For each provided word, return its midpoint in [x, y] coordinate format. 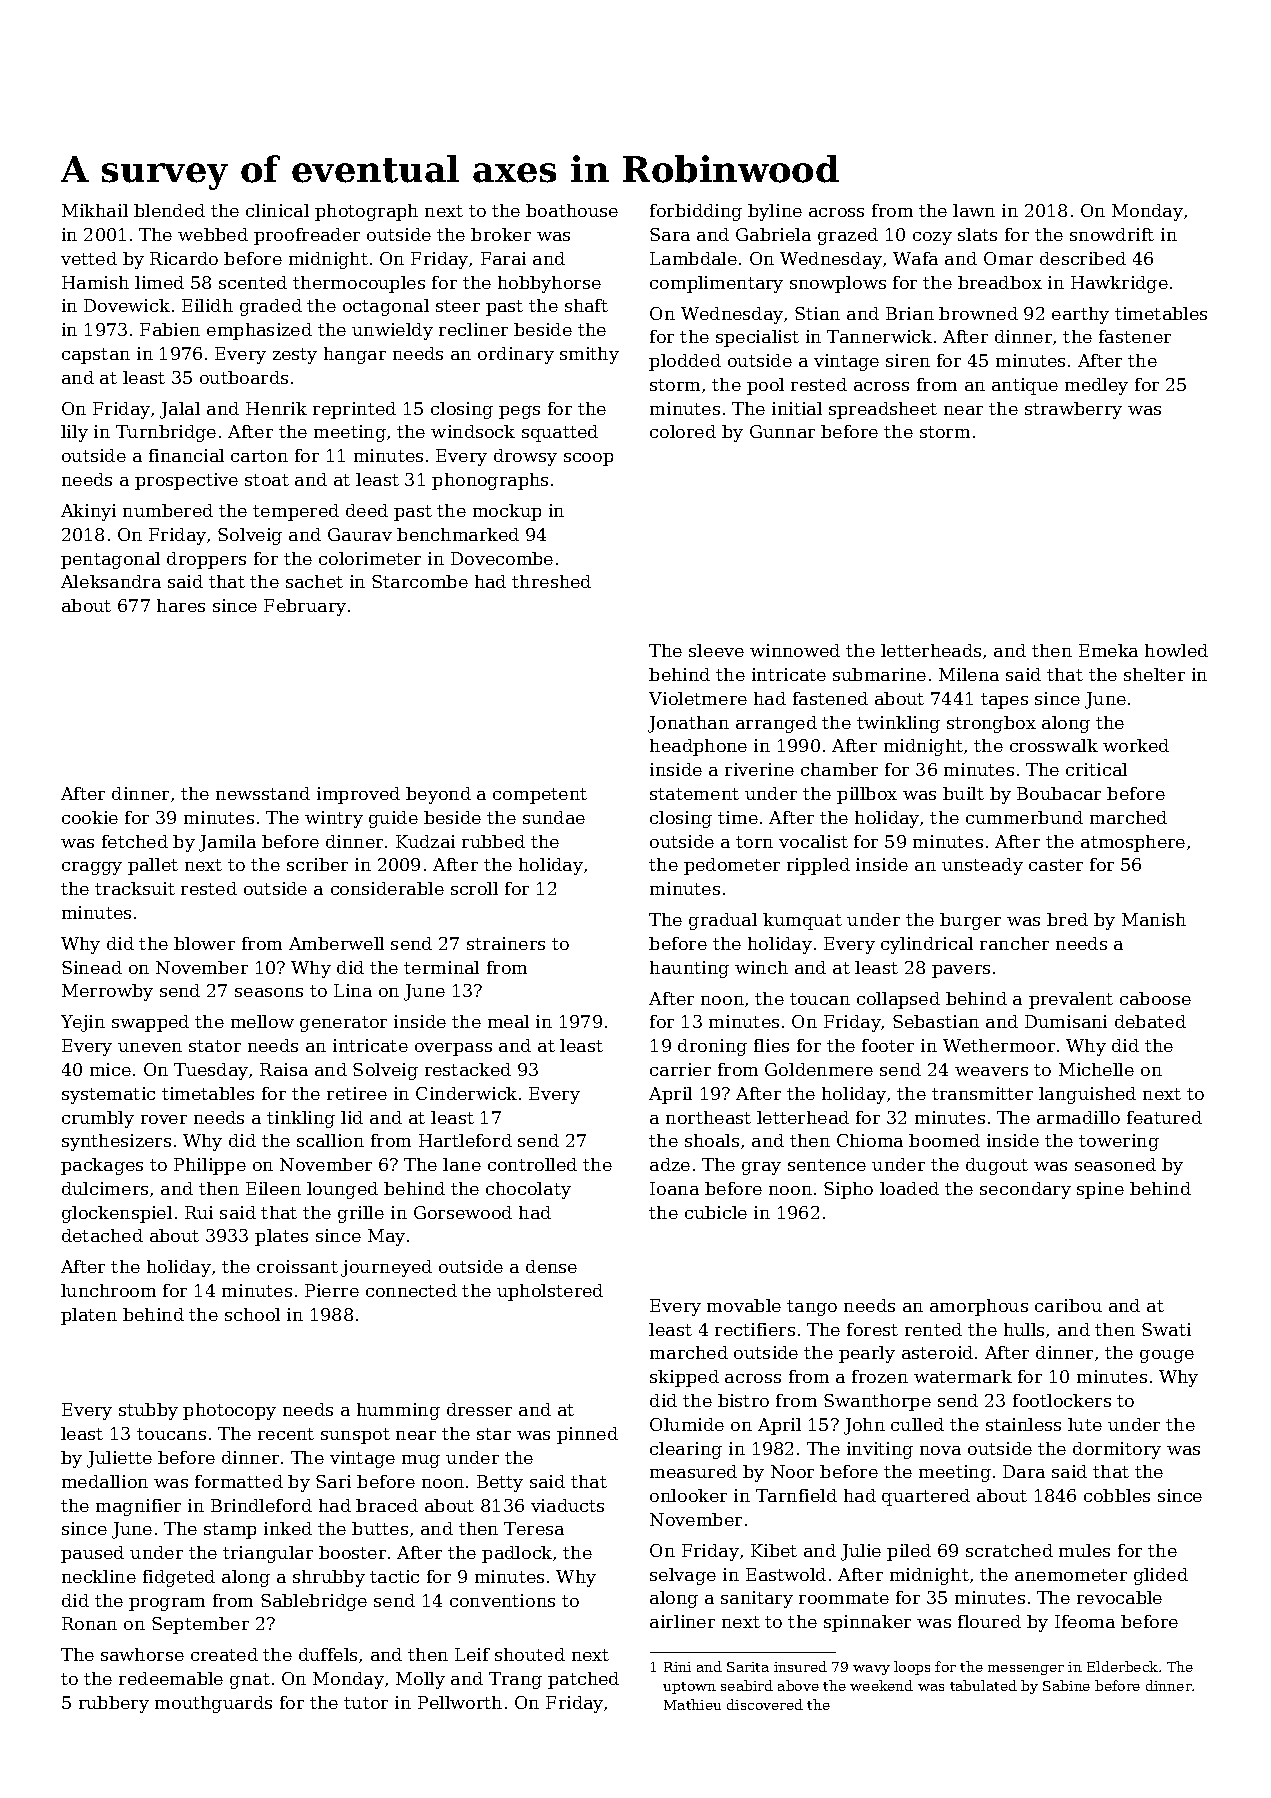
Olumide [687, 1424]
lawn [974, 210]
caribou [1068, 1305]
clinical [277, 210]
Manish [1154, 919]
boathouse [572, 210]
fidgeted [179, 1578]
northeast [708, 1117]
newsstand [263, 793]
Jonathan [688, 724]
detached [102, 1235]
